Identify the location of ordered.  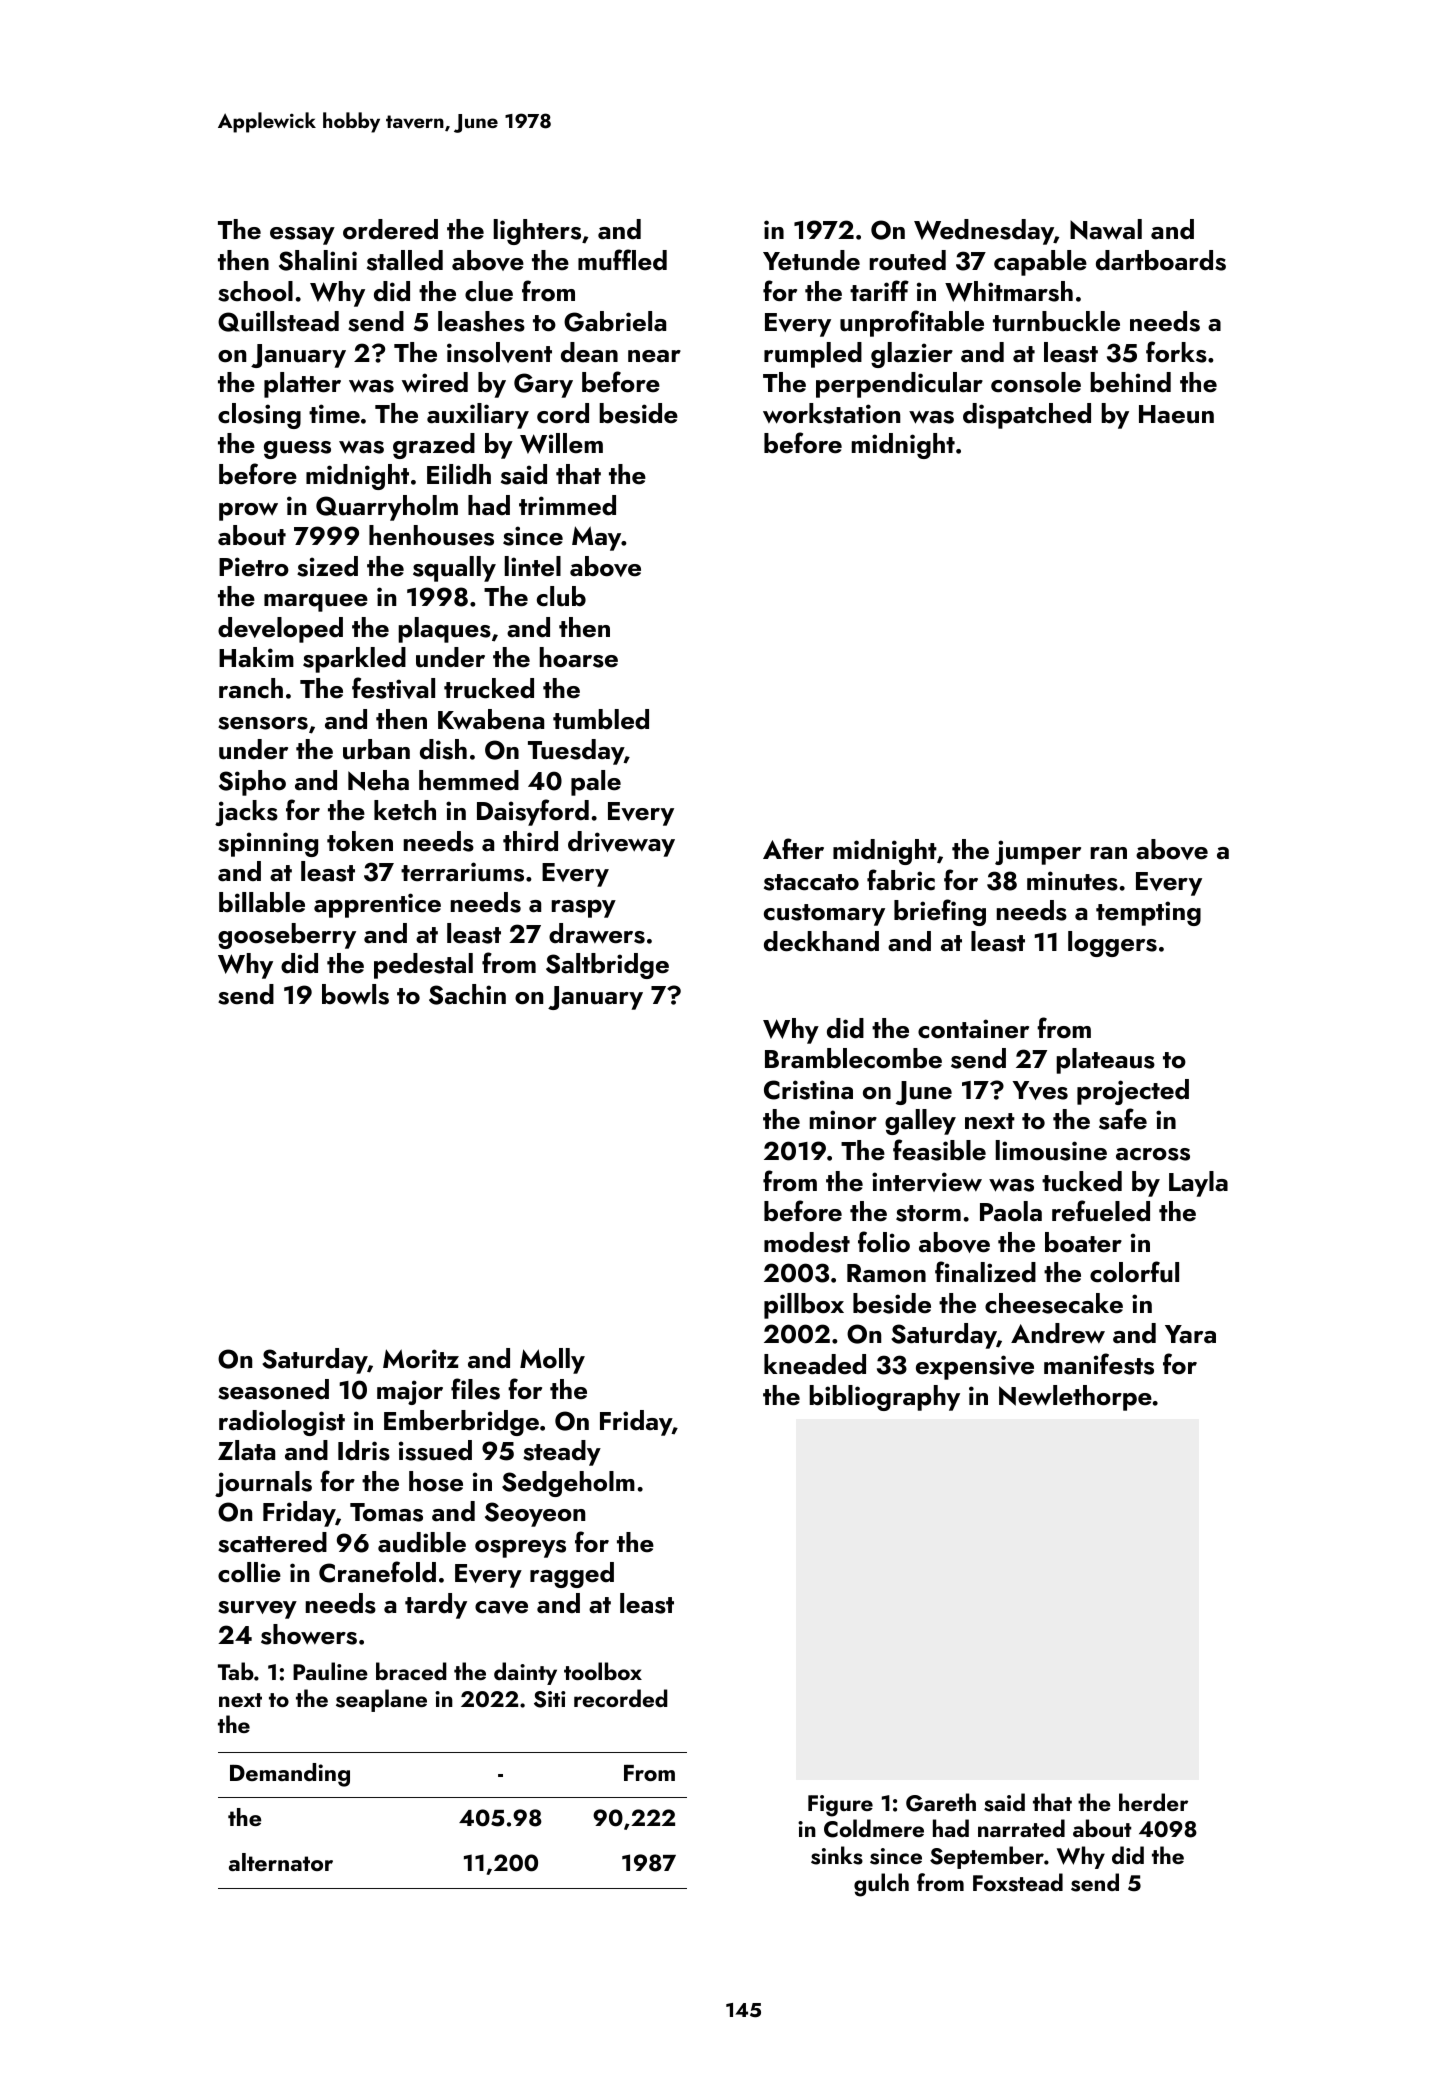
(390, 229).
